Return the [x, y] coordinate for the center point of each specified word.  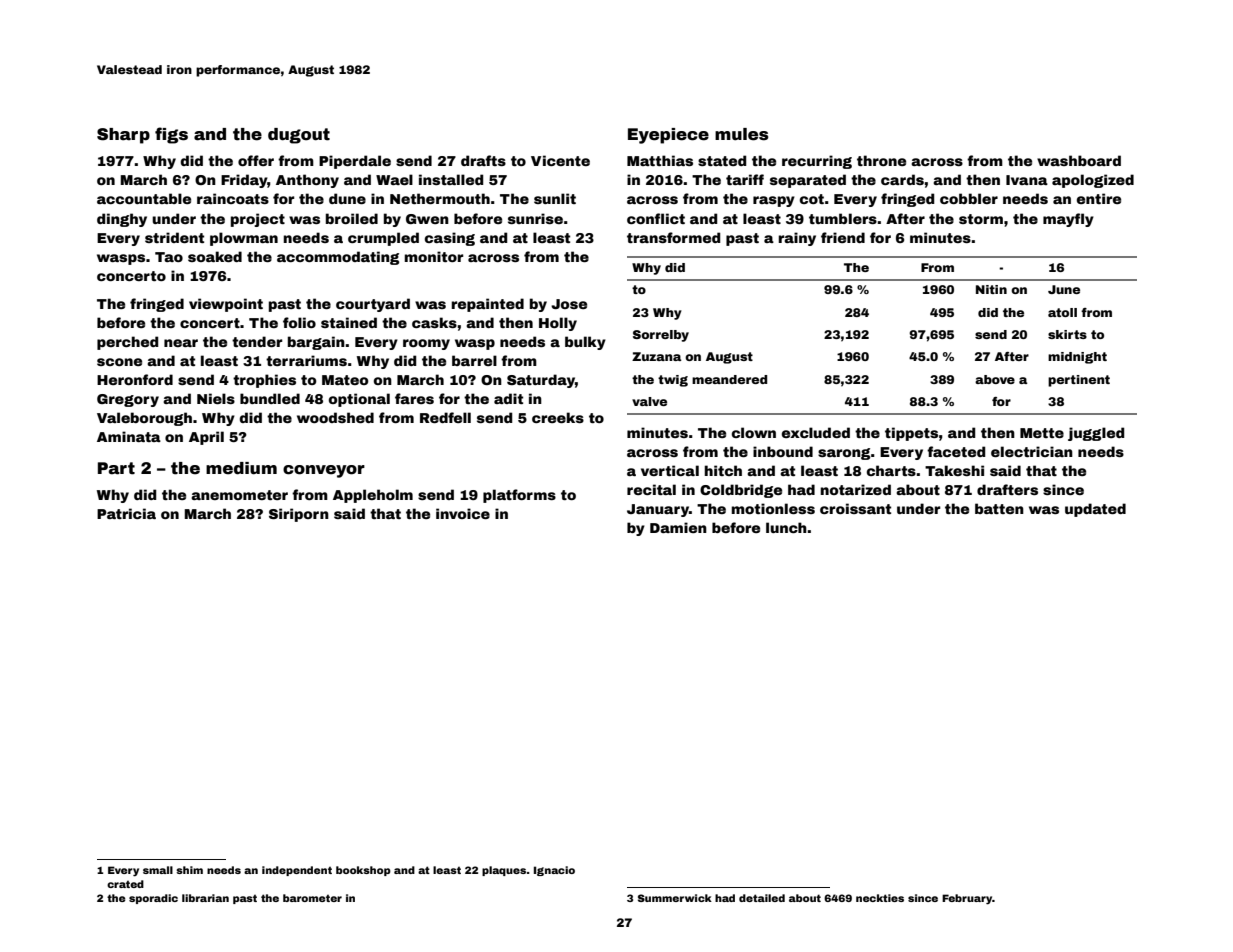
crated [125, 884]
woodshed [335, 417]
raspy [774, 201]
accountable [144, 198]
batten [999, 508]
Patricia [126, 513]
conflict [656, 218]
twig [673, 381]
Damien [678, 527]
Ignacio [554, 871]
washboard [1079, 160]
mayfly [1068, 220]
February [967, 899]
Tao [169, 257]
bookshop [363, 871]
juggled [1096, 434]
